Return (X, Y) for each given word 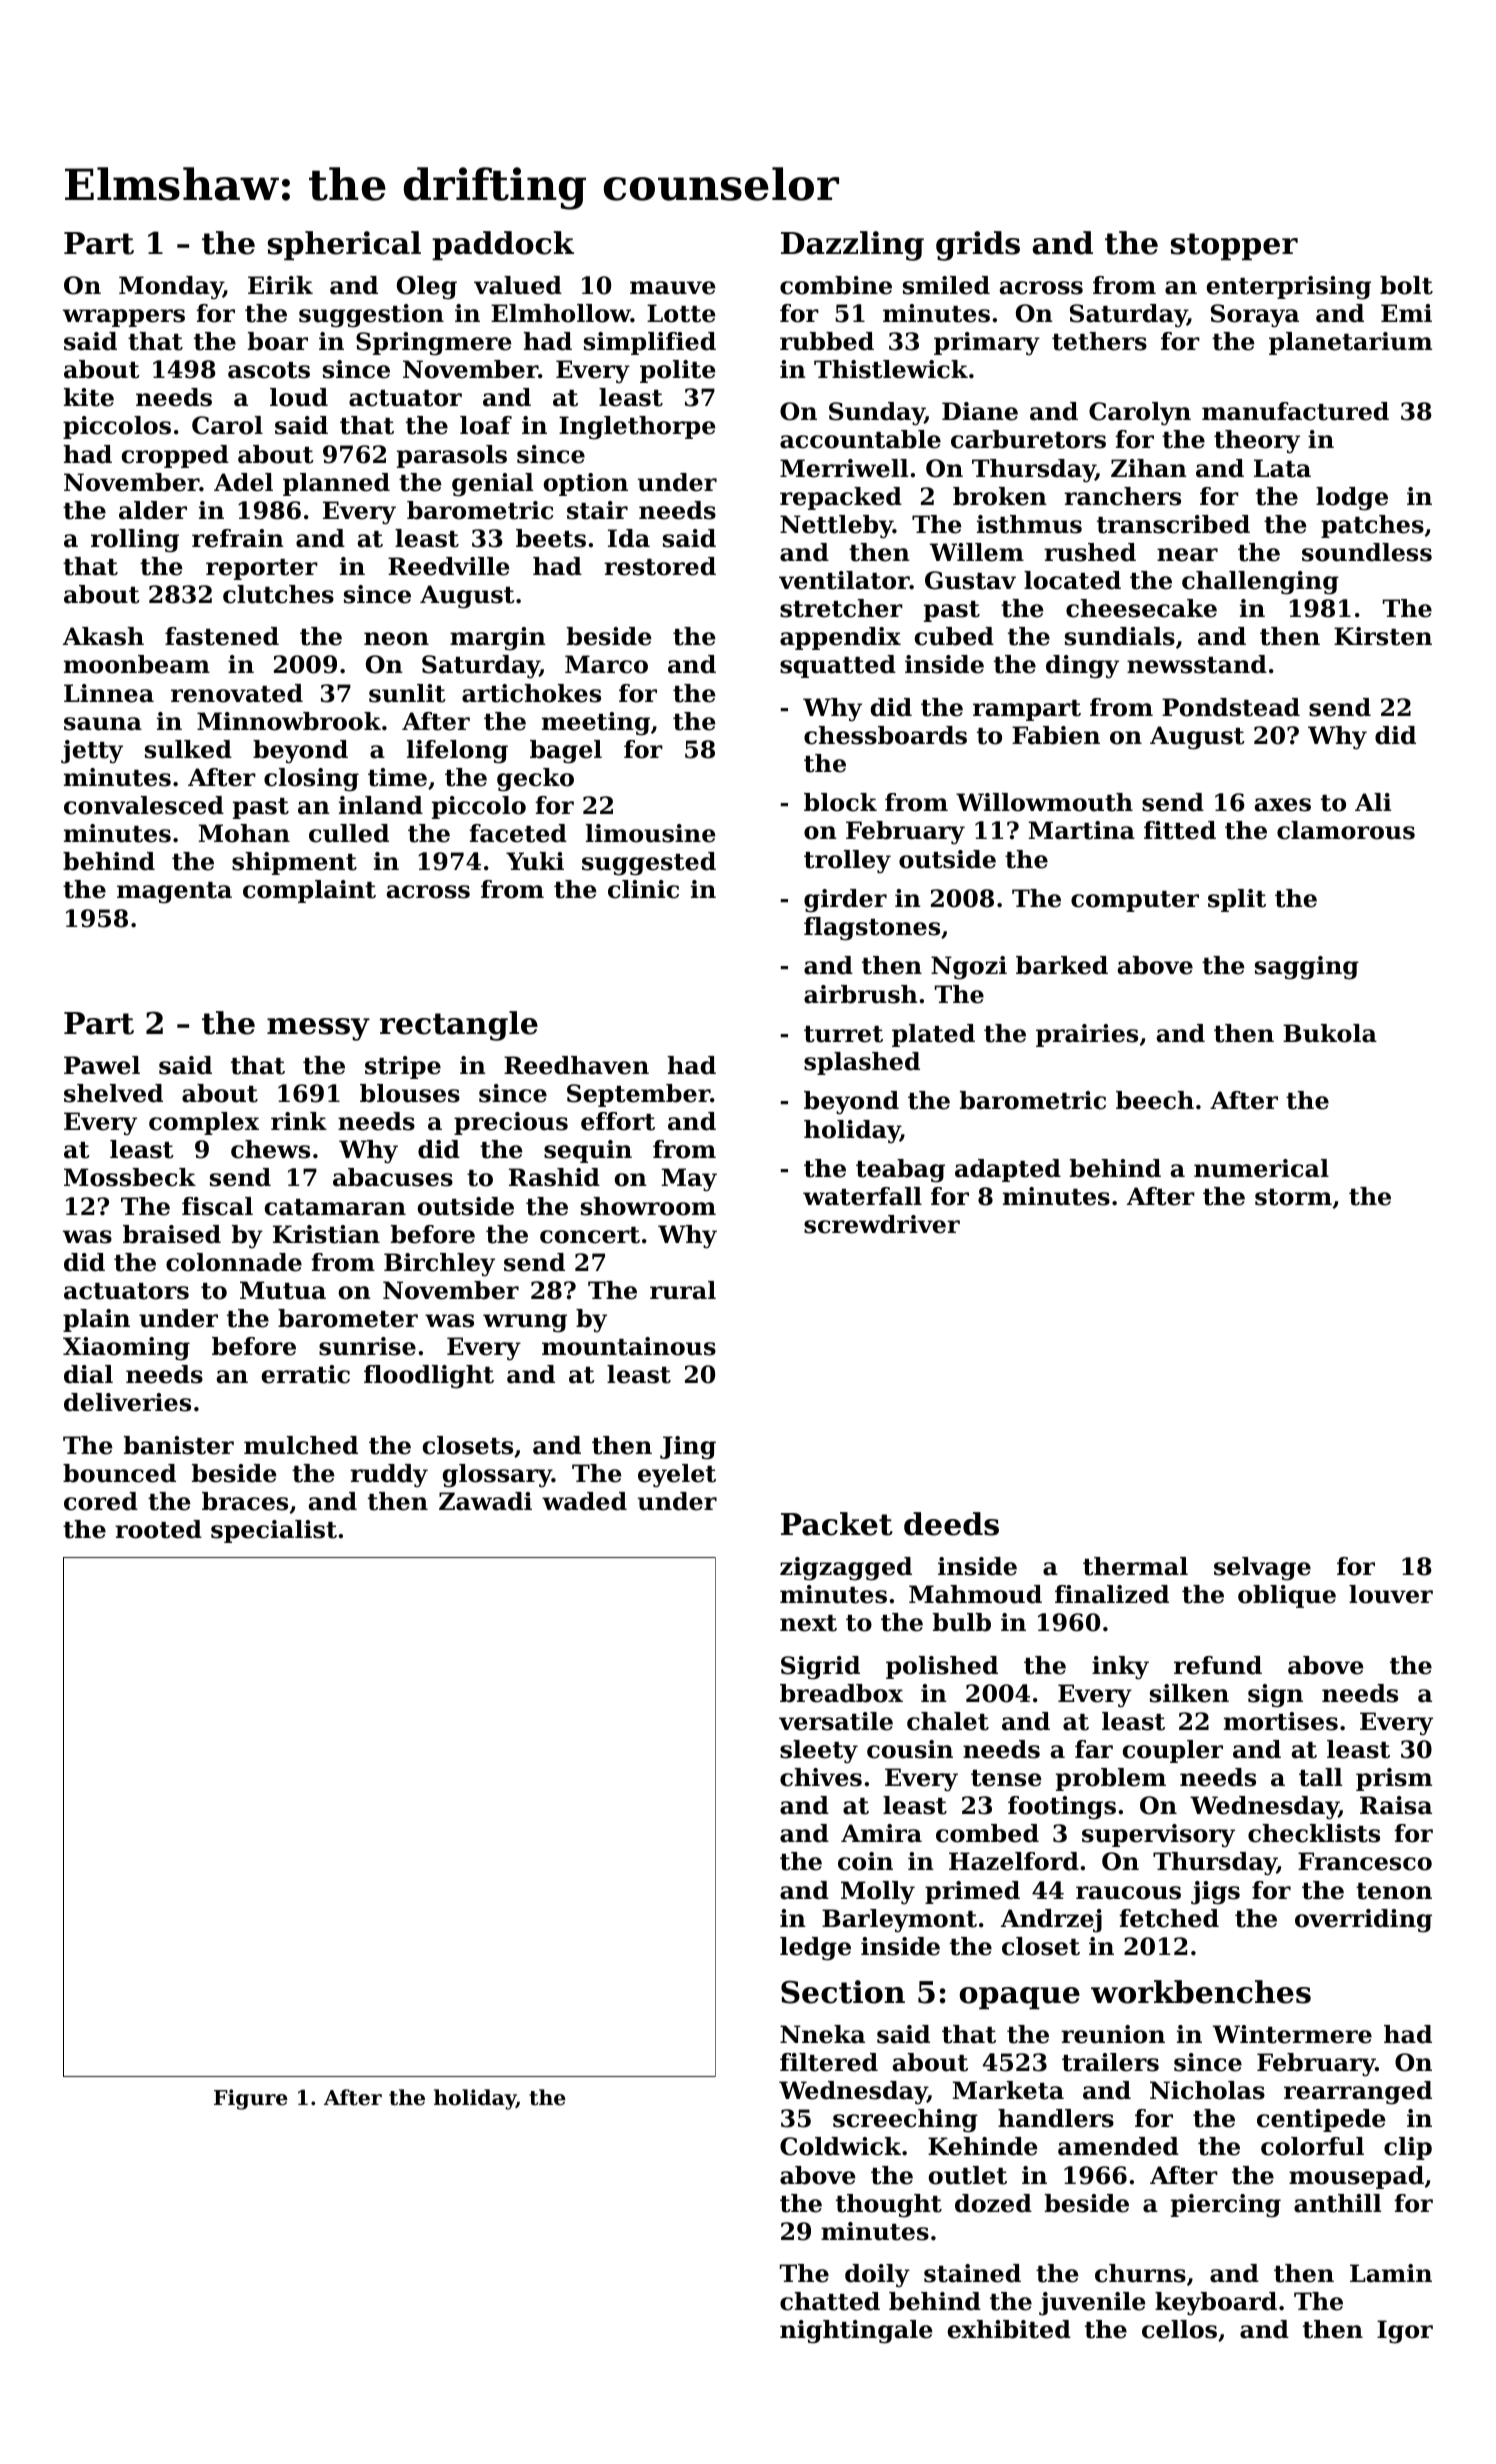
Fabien (1056, 735)
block (840, 802)
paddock (503, 246)
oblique (1287, 1596)
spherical (344, 246)
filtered (829, 2062)
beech (1155, 1100)
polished (942, 1667)
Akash (103, 636)
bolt (1406, 285)
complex (204, 1123)
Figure (251, 2099)
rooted (158, 1529)
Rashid (554, 1177)
